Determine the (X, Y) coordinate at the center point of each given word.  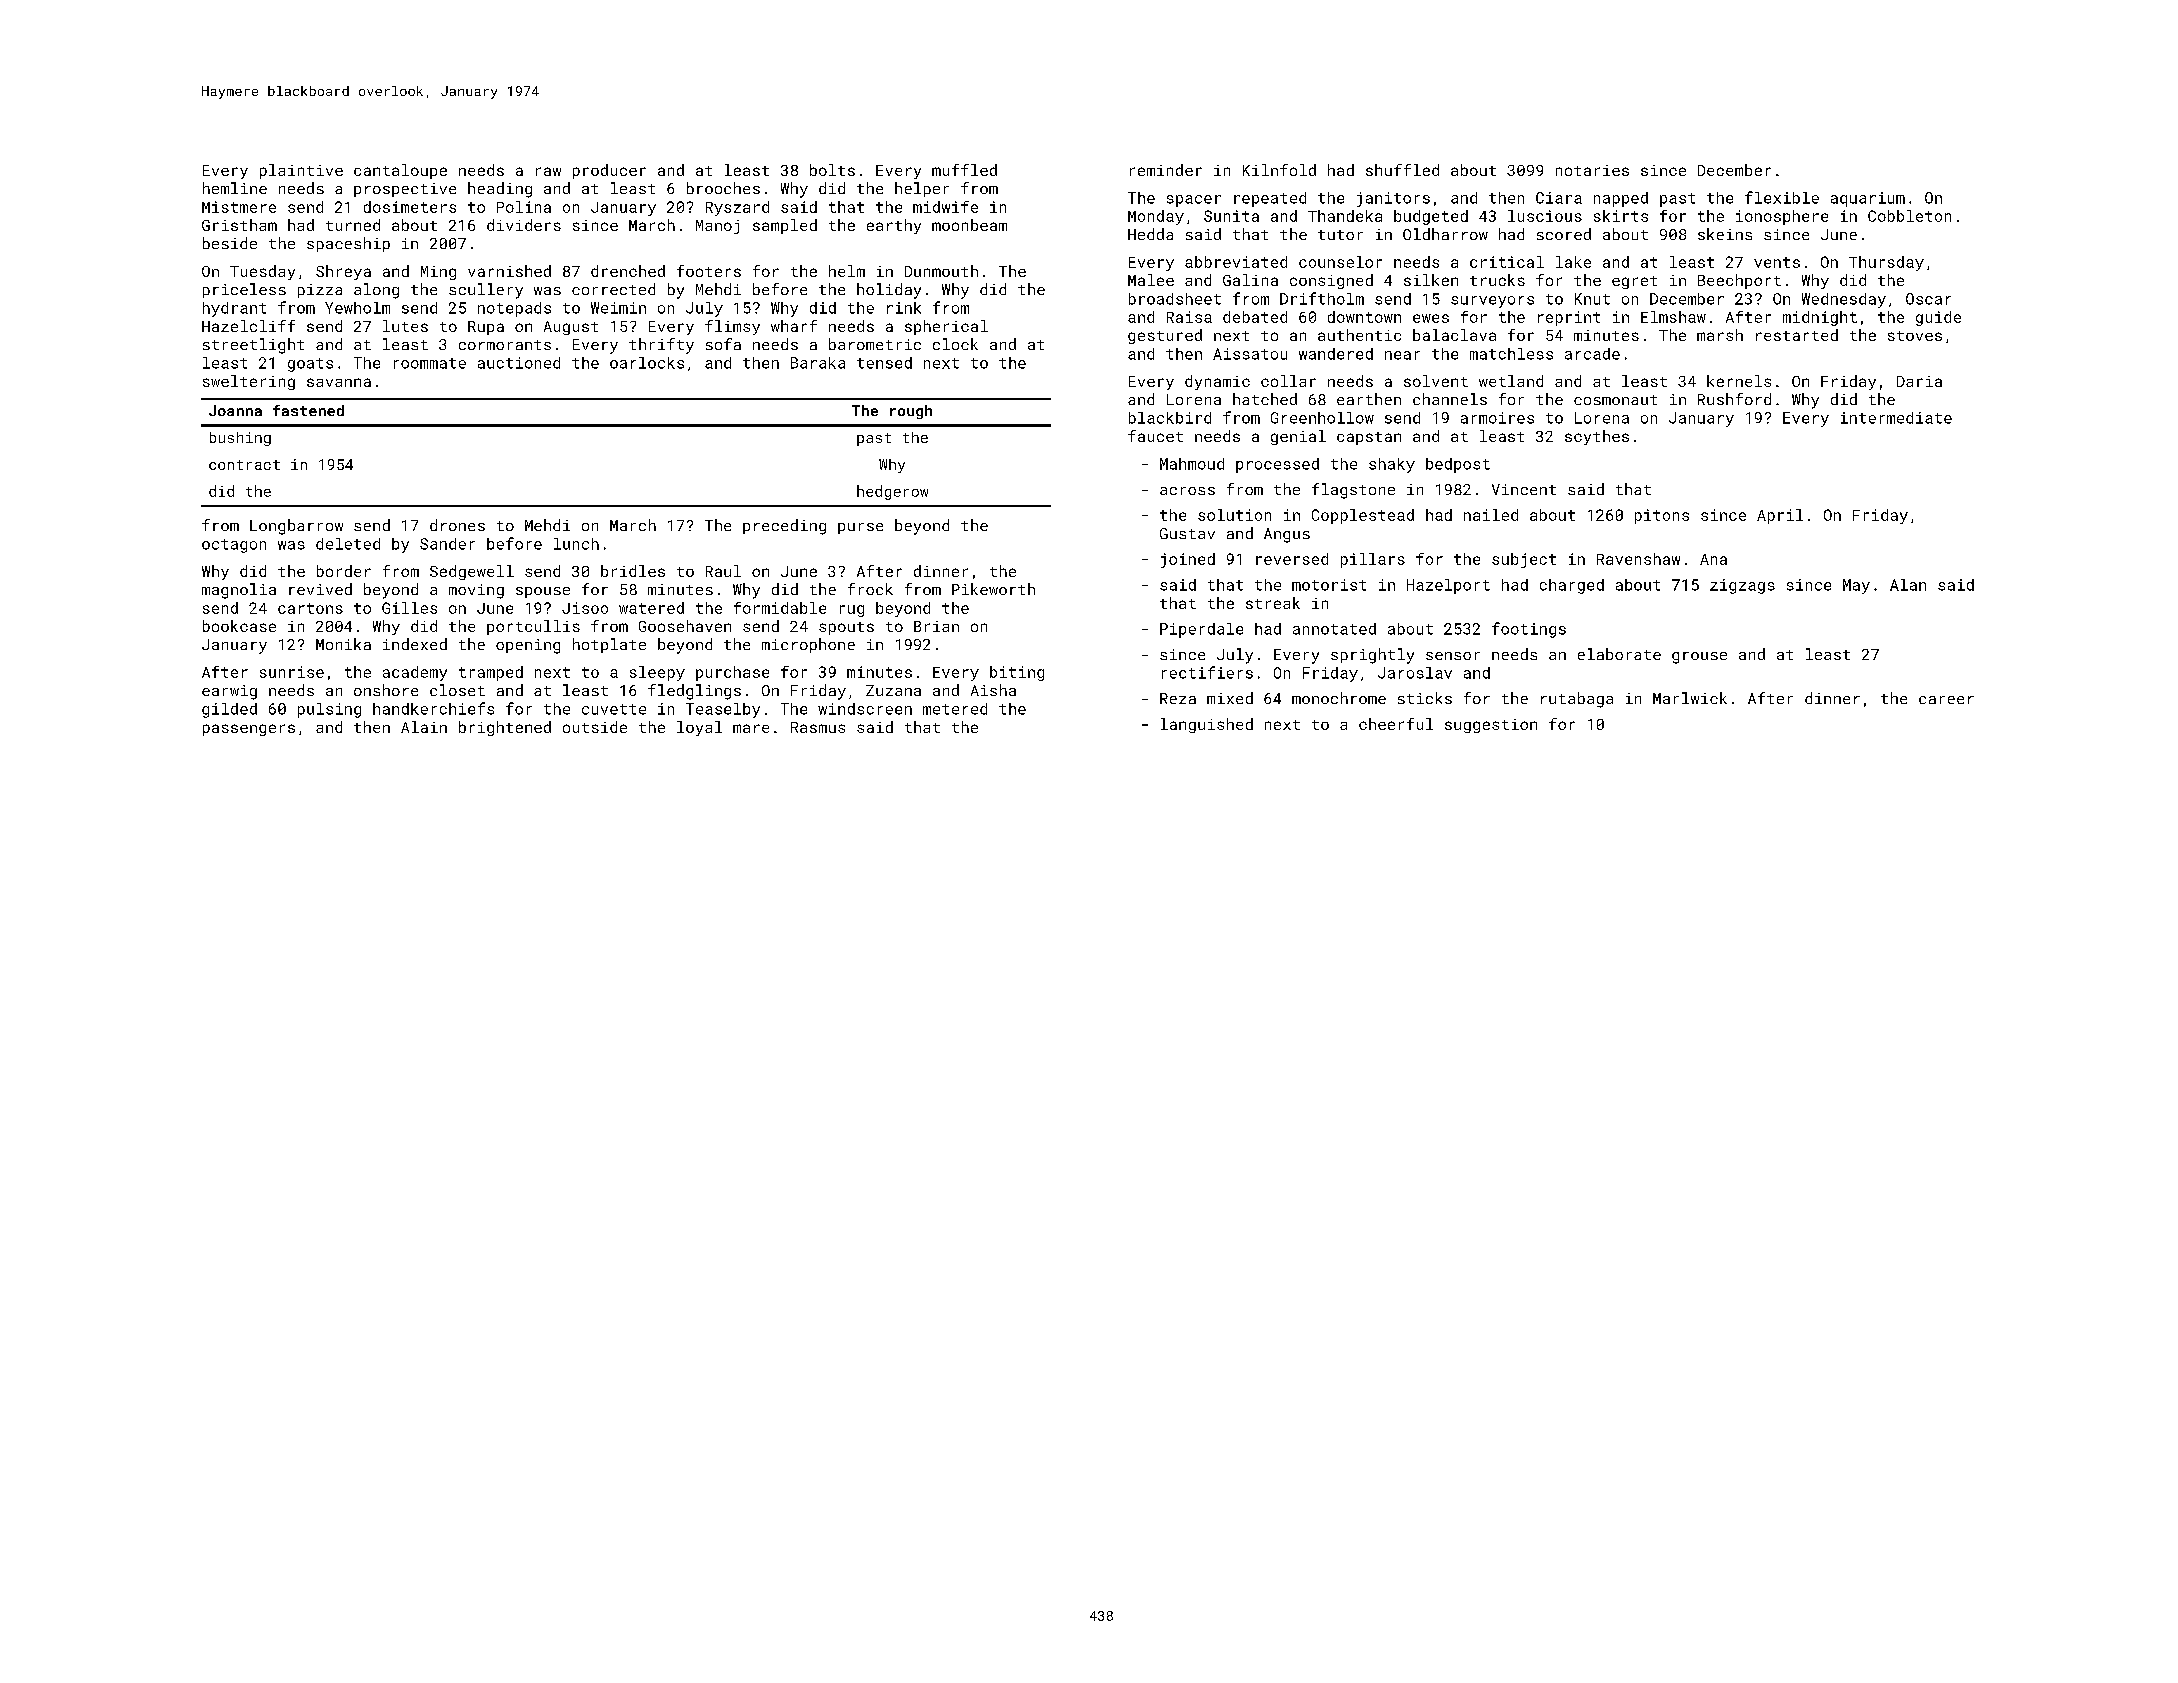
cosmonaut (1615, 400)
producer (609, 171)
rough (911, 412)
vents (1777, 262)
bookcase (239, 626)
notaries (1592, 170)
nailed (1491, 515)
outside (595, 727)
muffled (964, 170)
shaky (1392, 465)
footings (1529, 630)
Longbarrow (296, 527)
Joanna (235, 410)
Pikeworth (993, 589)
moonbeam (969, 225)
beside (230, 243)
